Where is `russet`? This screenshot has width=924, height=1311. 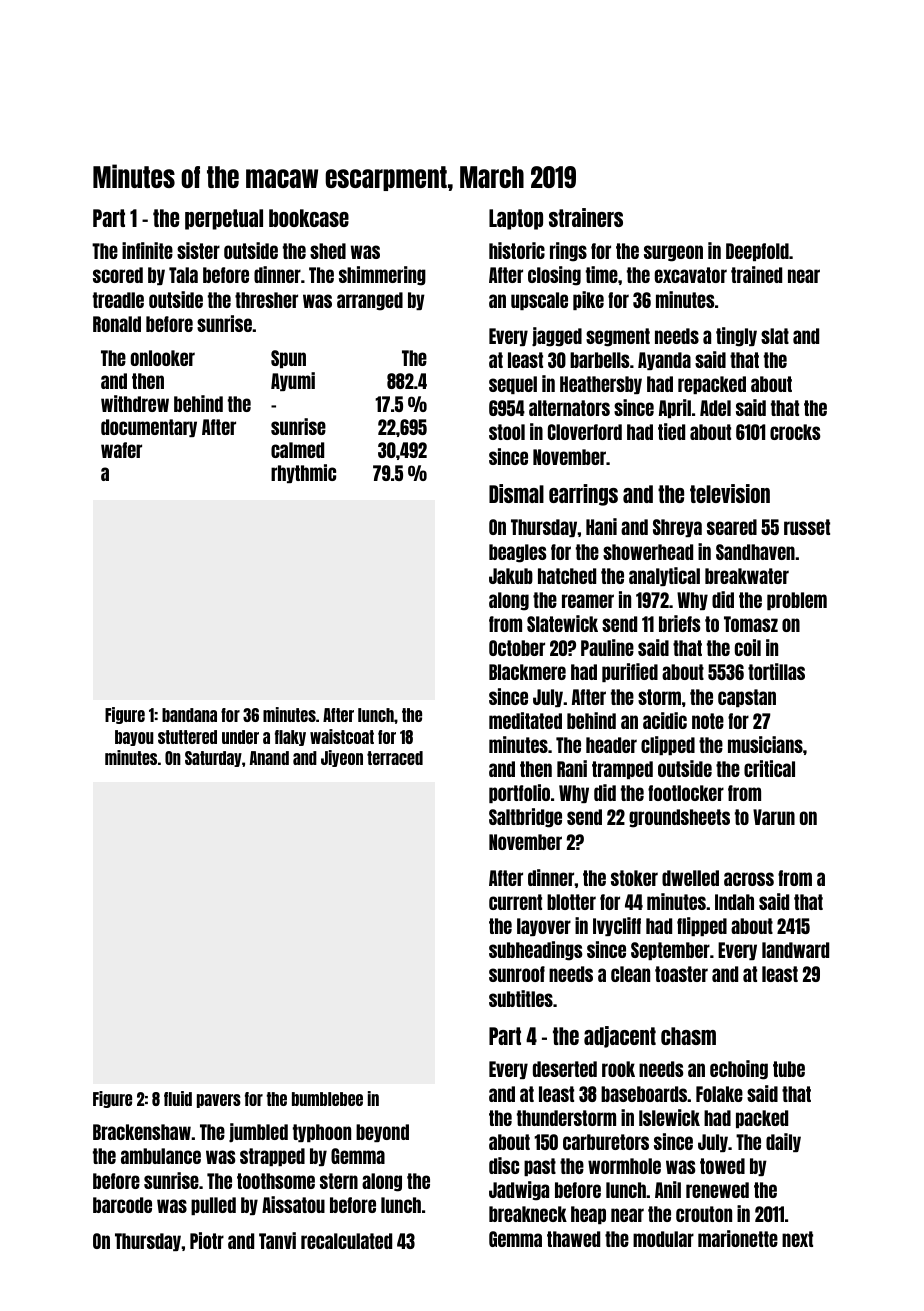 russet is located at coordinates (807, 527).
